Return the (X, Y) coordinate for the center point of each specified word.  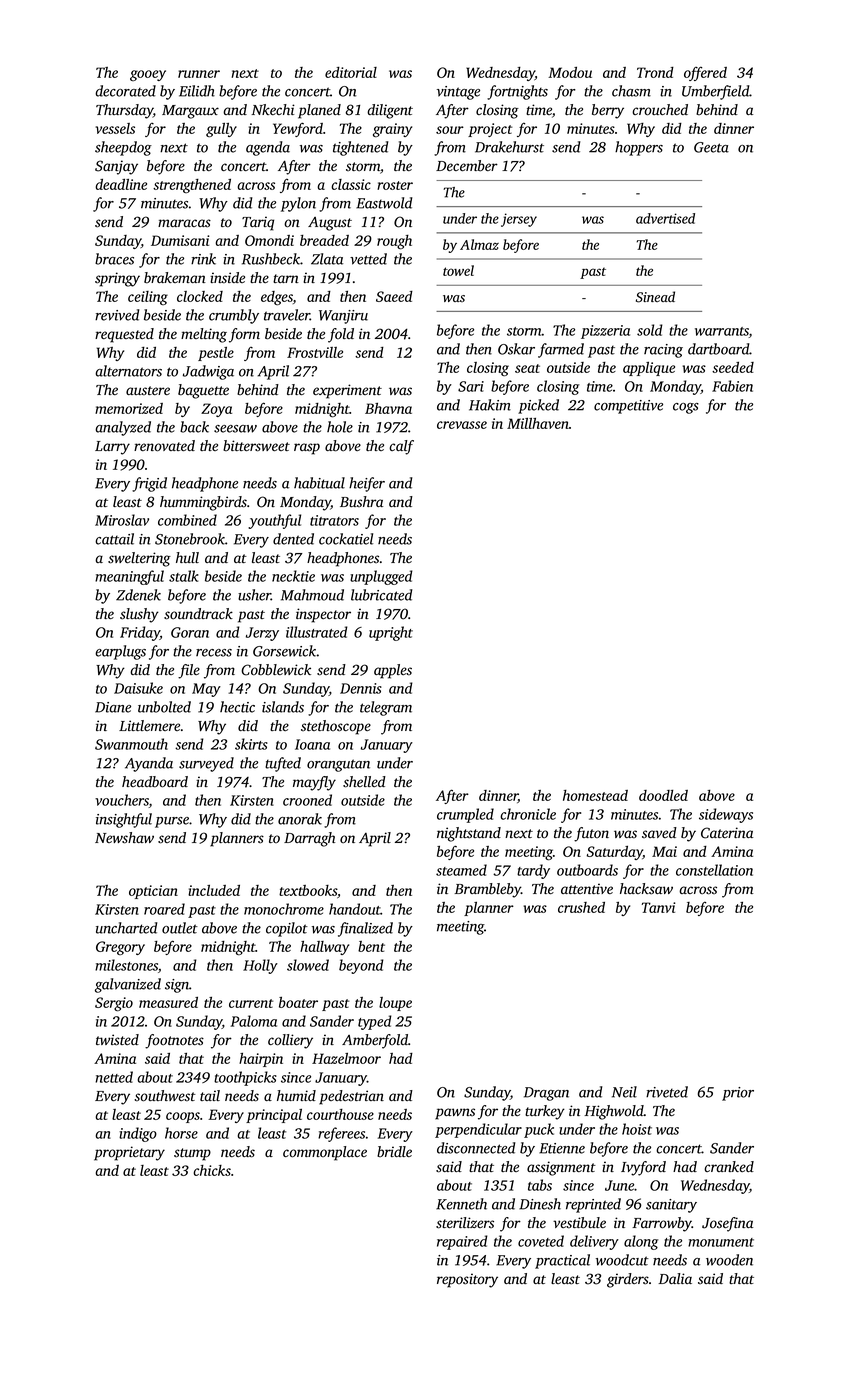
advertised (665, 218)
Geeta (711, 147)
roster (395, 185)
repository (467, 1280)
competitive (628, 407)
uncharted (127, 928)
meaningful (129, 577)
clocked (200, 296)
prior (738, 1094)
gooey (148, 75)
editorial (351, 72)
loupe (395, 1004)
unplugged (381, 577)
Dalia (675, 1278)
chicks (212, 1170)
